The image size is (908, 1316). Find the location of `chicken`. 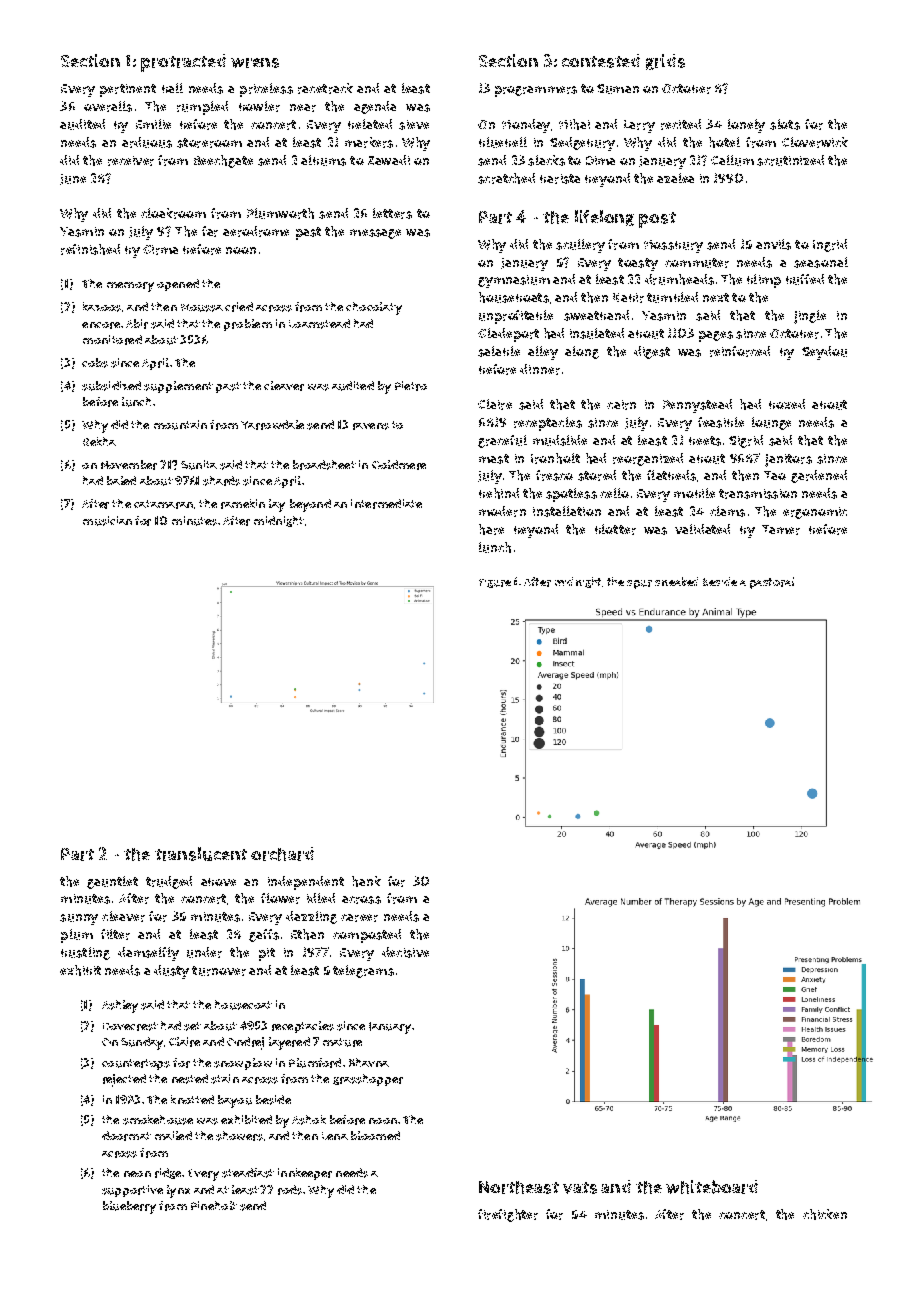

chicken is located at coordinates (825, 1214).
